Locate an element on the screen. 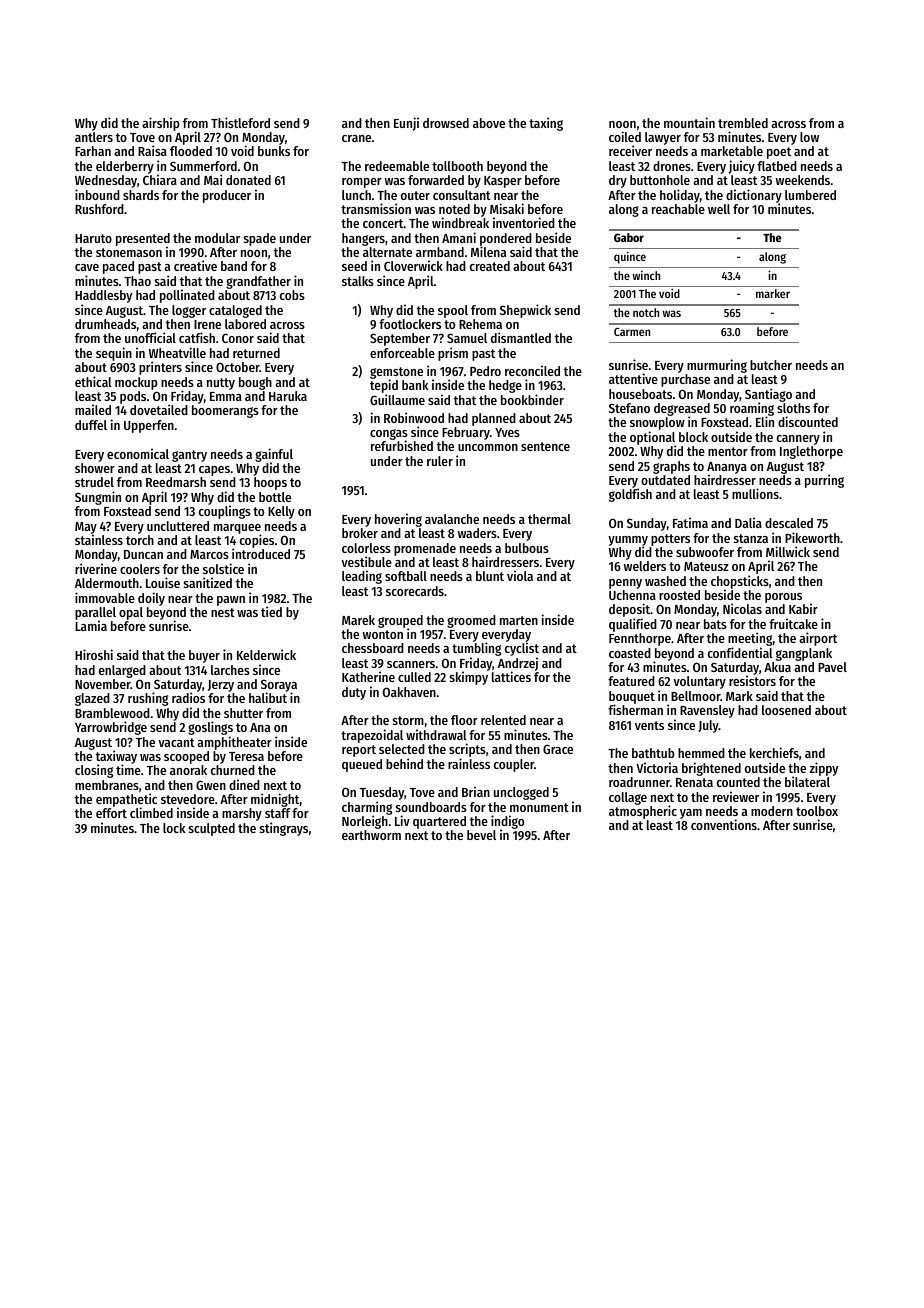 Image resolution: width=924 pixels, height=1308 pixels. Ravensley is located at coordinates (707, 711).
